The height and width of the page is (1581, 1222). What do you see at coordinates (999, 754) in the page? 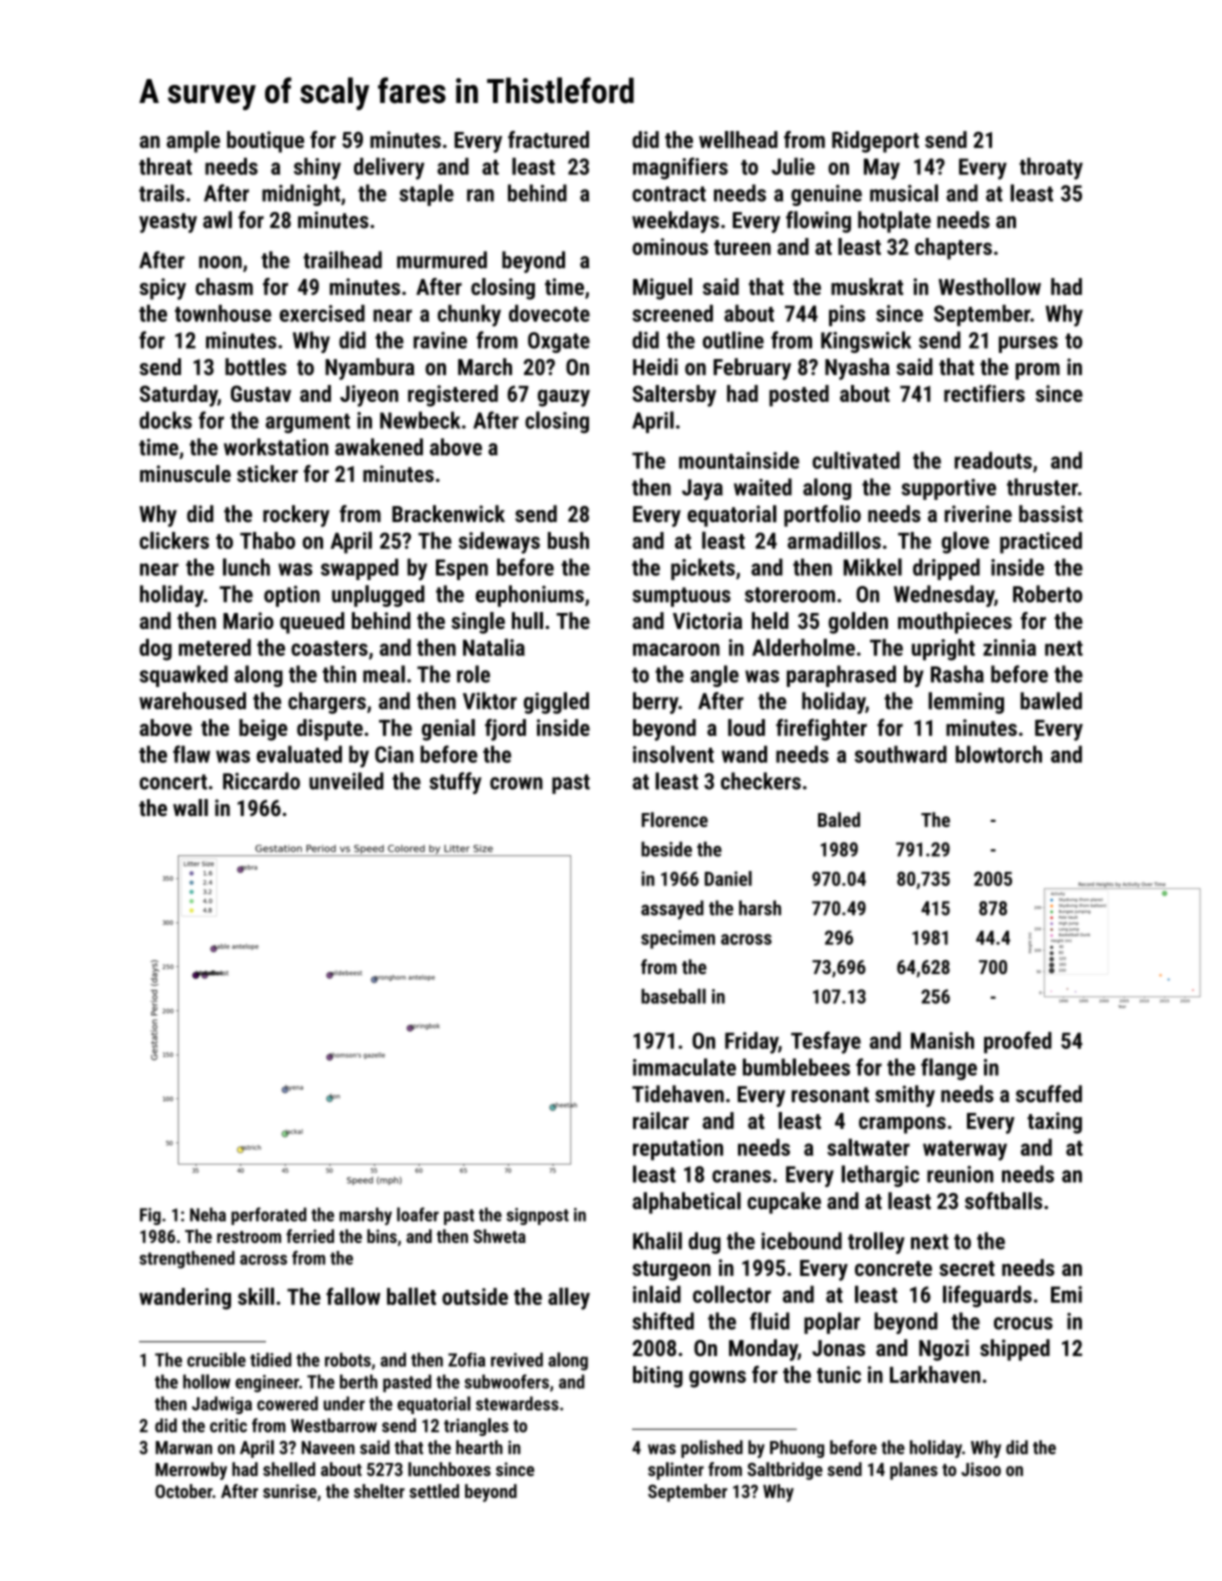
I see `blowtorch` at bounding box center [999, 754].
